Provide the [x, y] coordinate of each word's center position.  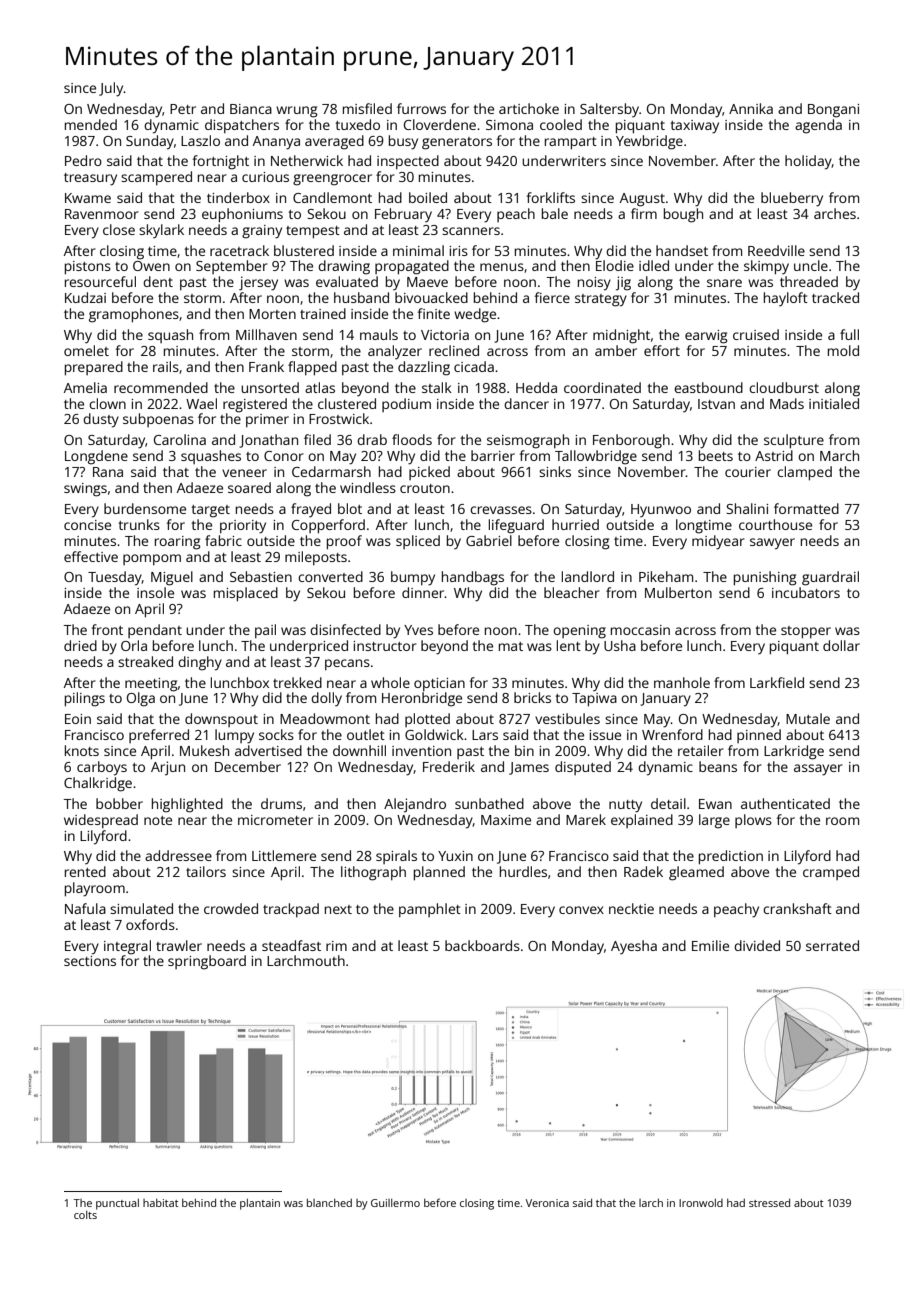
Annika [751, 108]
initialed [834, 403]
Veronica [547, 1203]
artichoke [529, 108]
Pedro [83, 160]
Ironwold [701, 1202]
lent [569, 645]
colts [85, 1215]
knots [82, 750]
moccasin [640, 630]
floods [412, 439]
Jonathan [268, 441]
